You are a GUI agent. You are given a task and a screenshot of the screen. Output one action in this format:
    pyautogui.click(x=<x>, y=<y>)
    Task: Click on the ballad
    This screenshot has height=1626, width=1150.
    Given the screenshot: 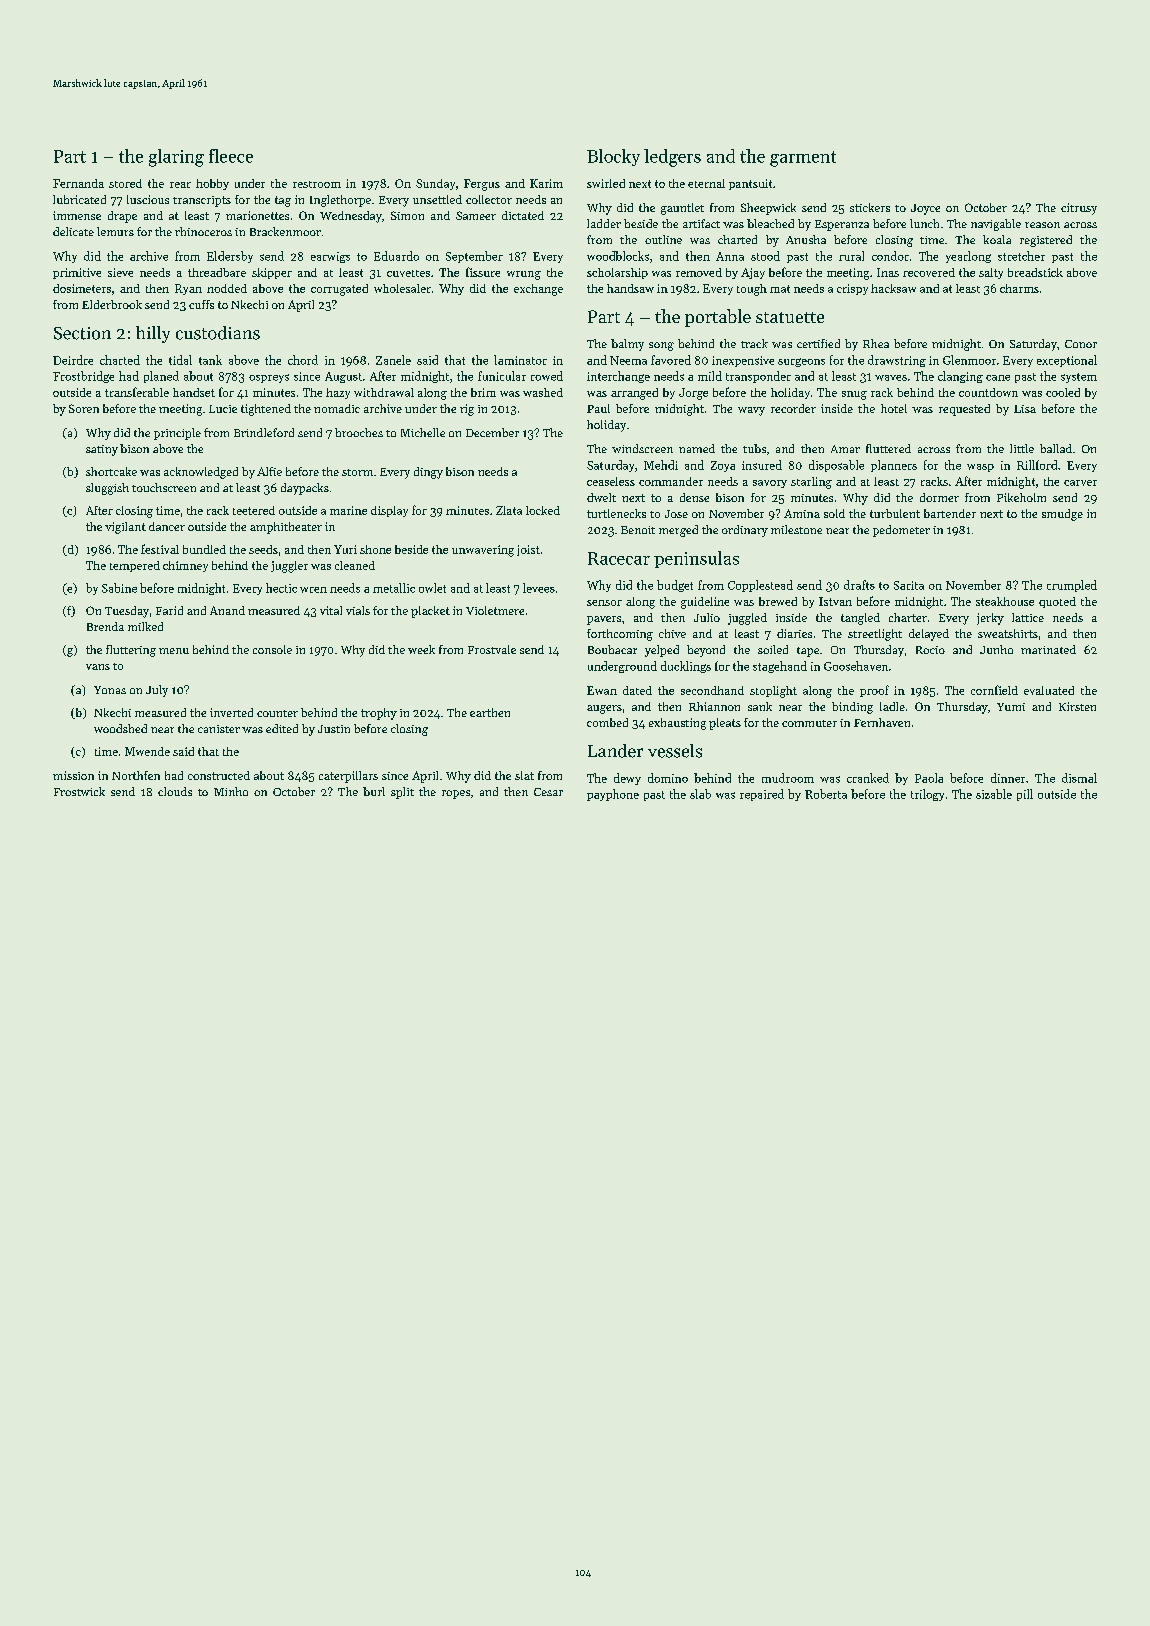 What is the action you would take?
    pyautogui.click(x=1056, y=448)
